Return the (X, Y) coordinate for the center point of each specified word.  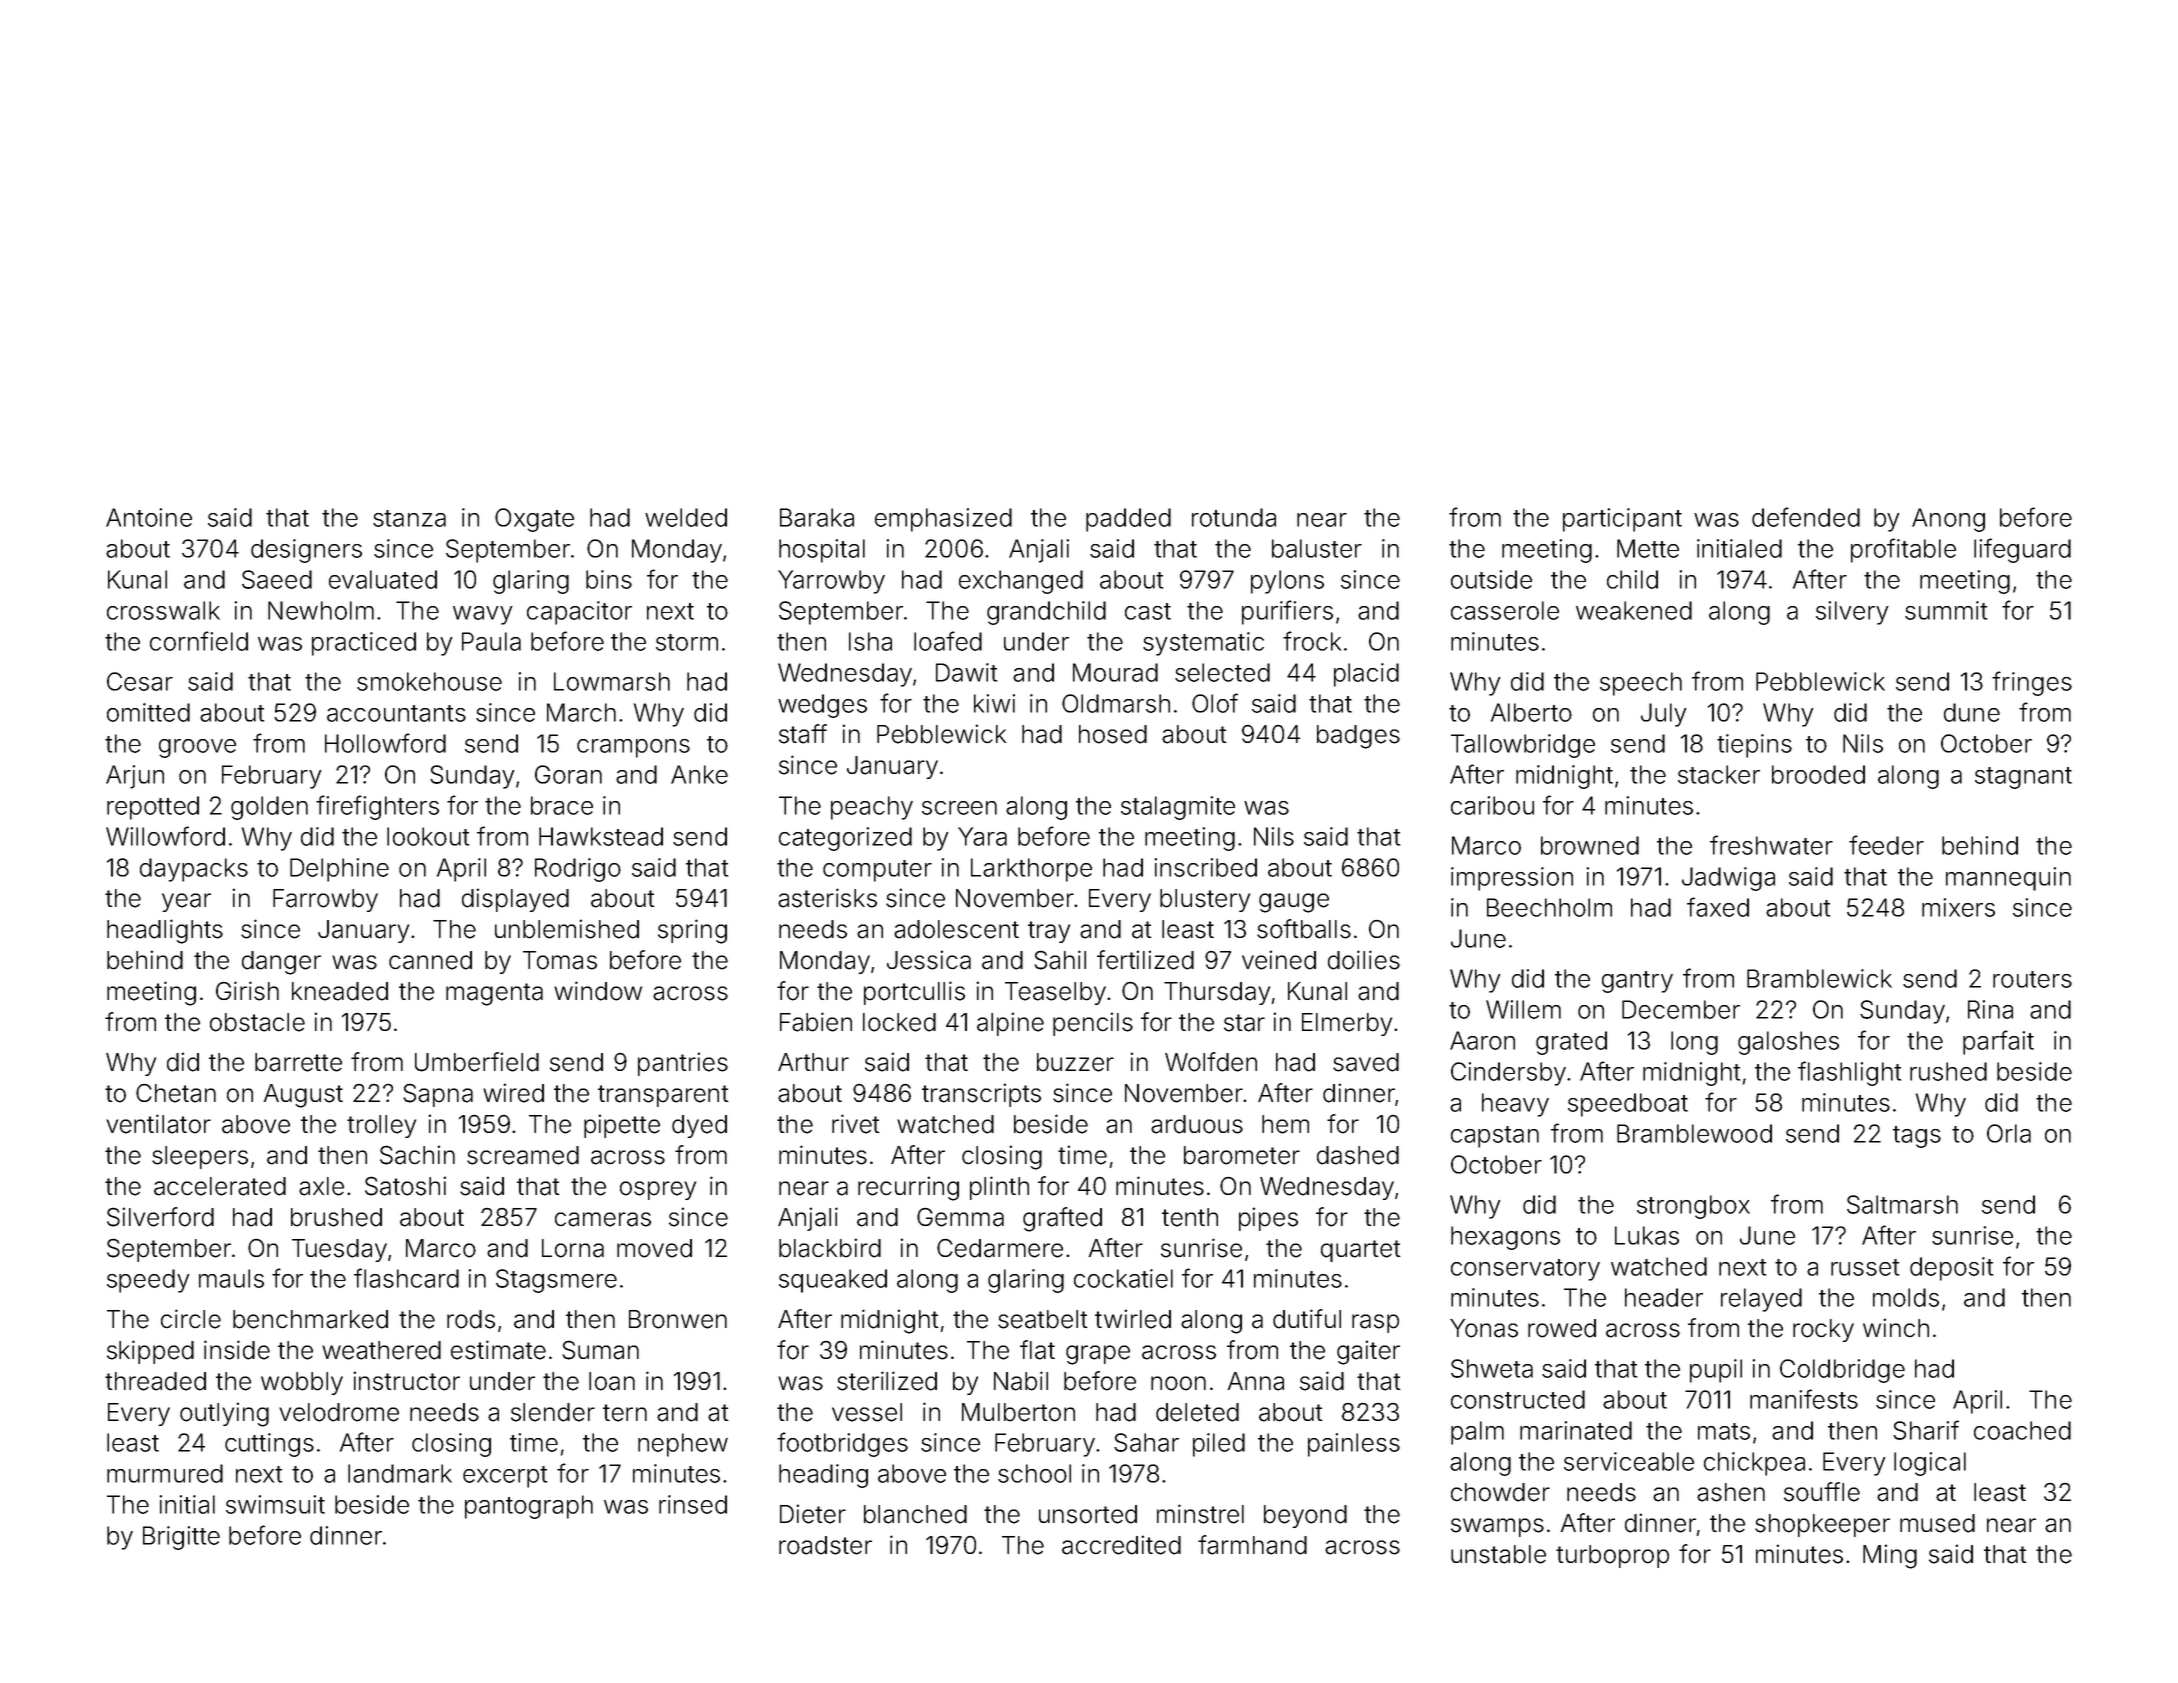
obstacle (257, 1022)
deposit (1951, 1269)
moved (654, 1248)
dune (1972, 712)
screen (959, 808)
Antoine (149, 517)
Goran (568, 774)
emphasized (943, 520)
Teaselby (1055, 993)
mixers (1958, 907)
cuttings (269, 1445)
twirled (1133, 1319)
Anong (1948, 520)
